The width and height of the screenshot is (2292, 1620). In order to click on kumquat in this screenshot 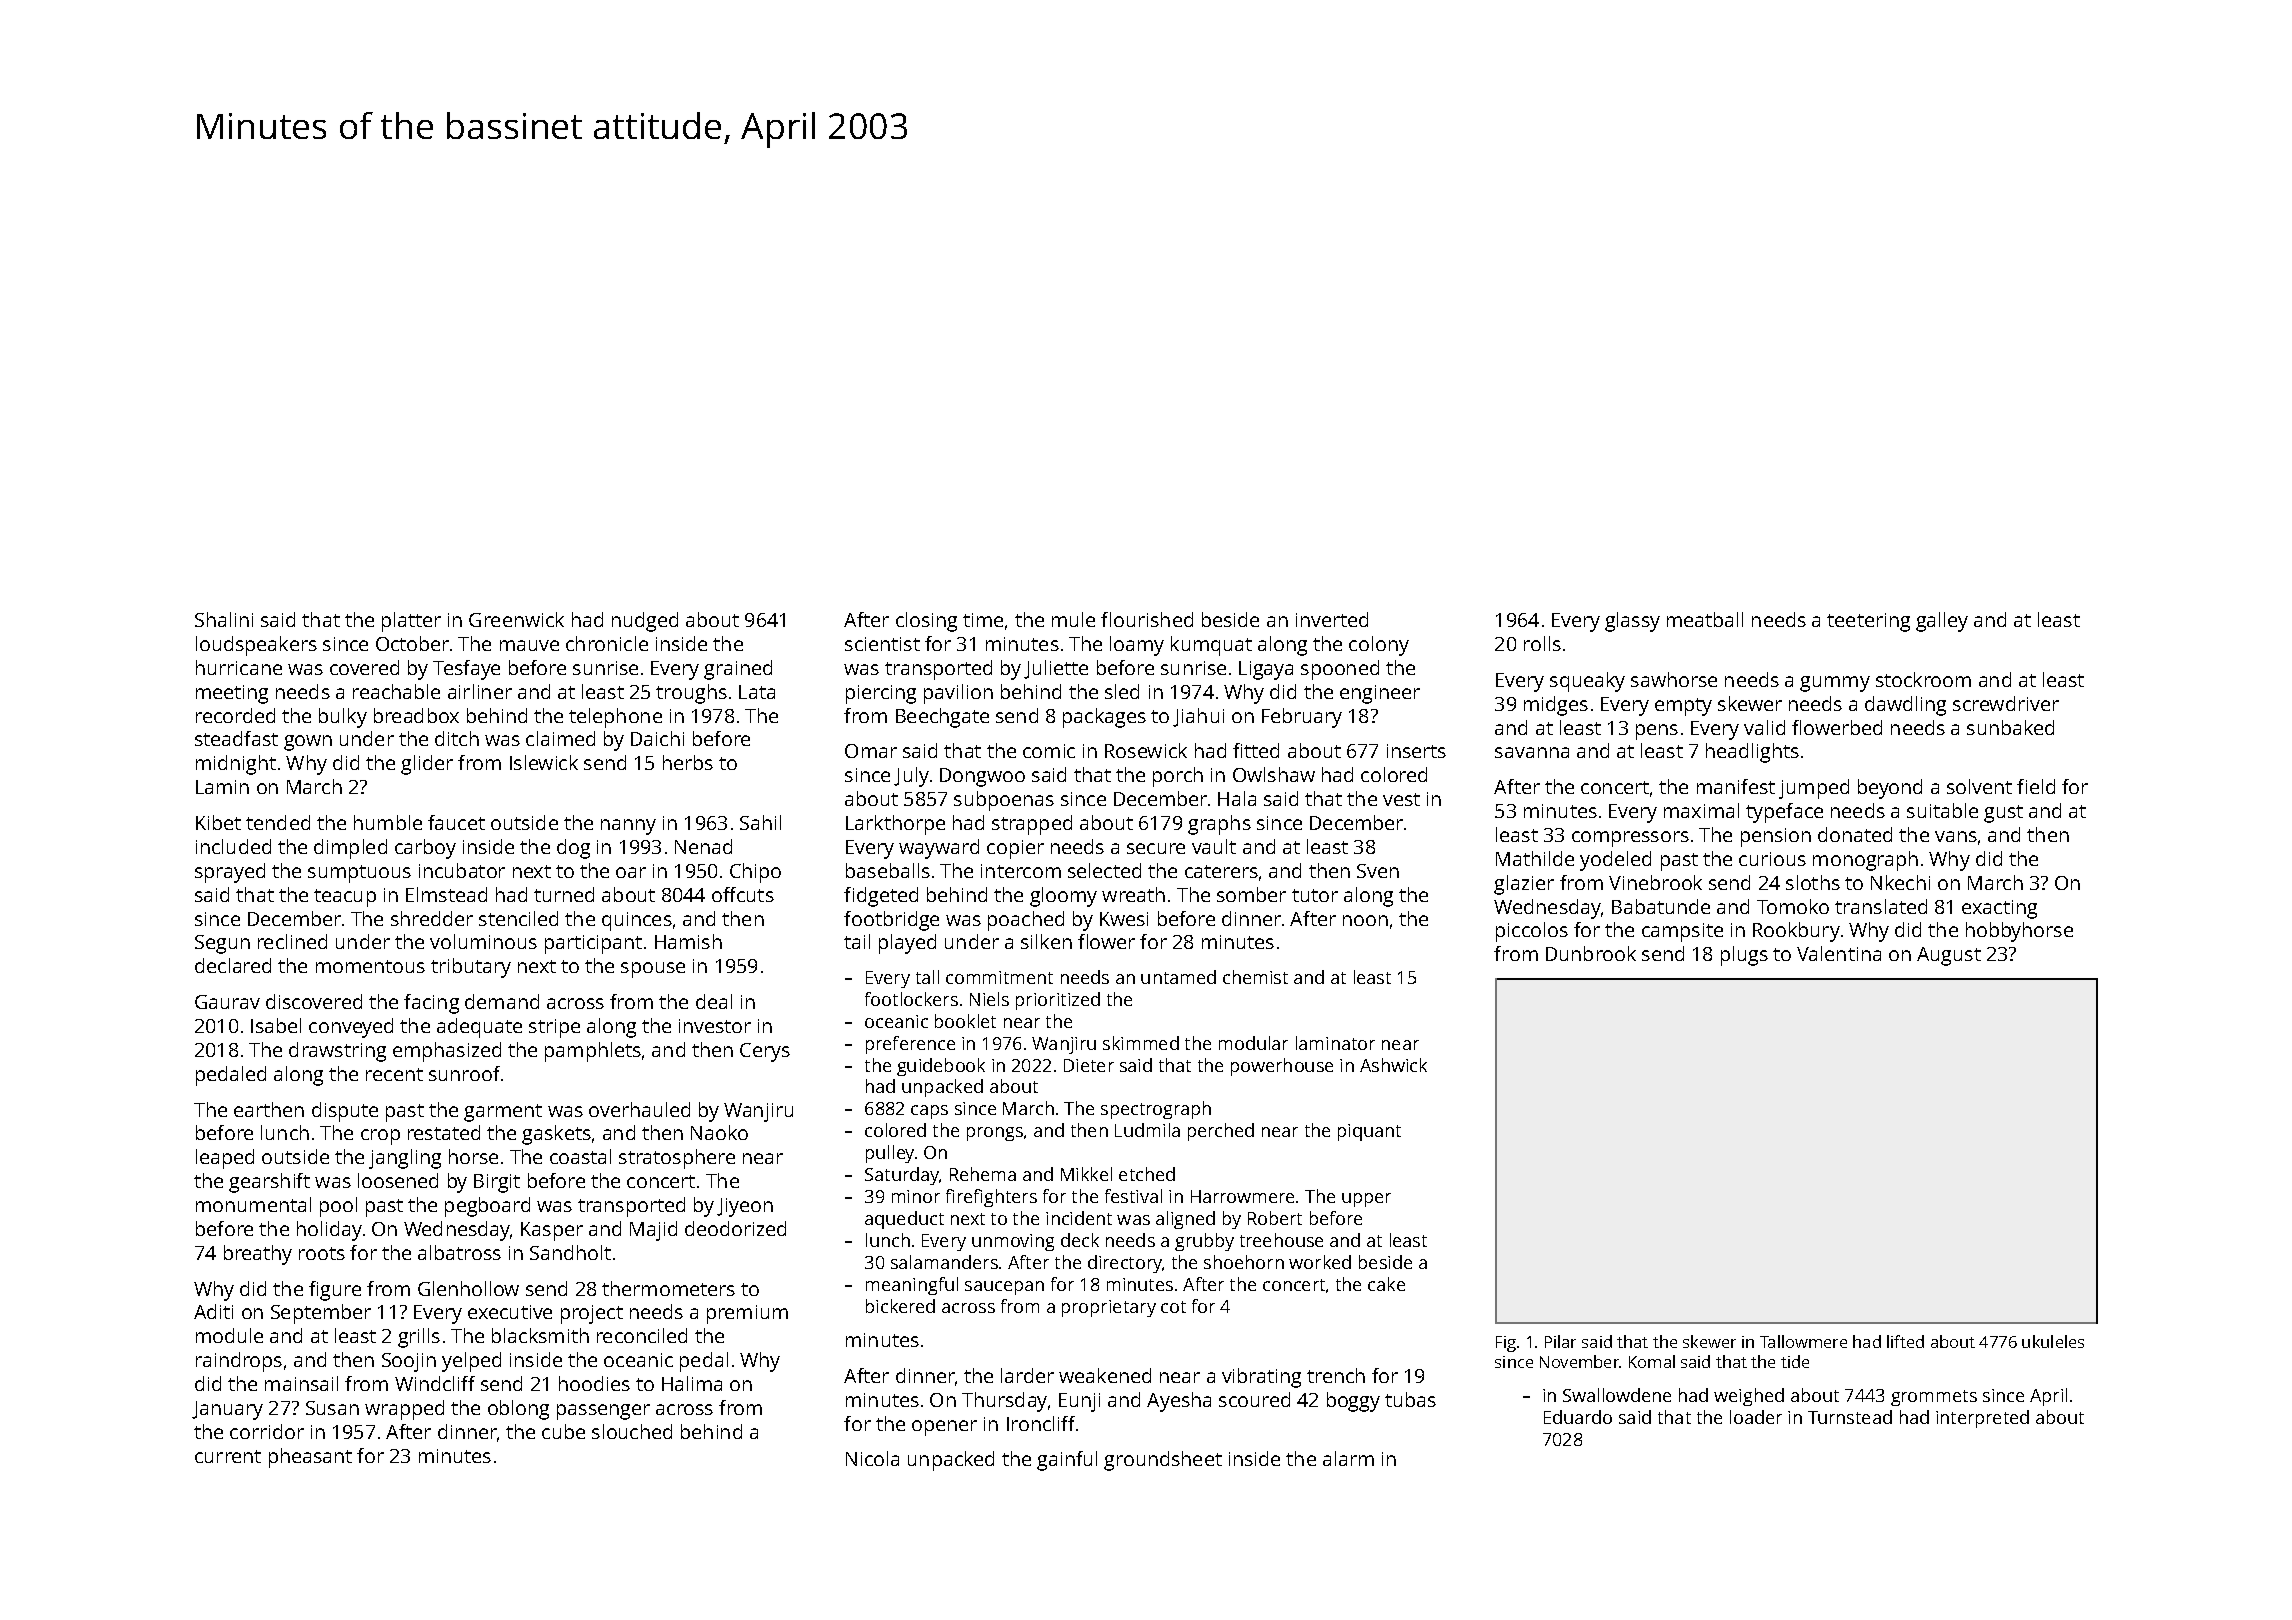, I will do `click(1211, 646)`.
